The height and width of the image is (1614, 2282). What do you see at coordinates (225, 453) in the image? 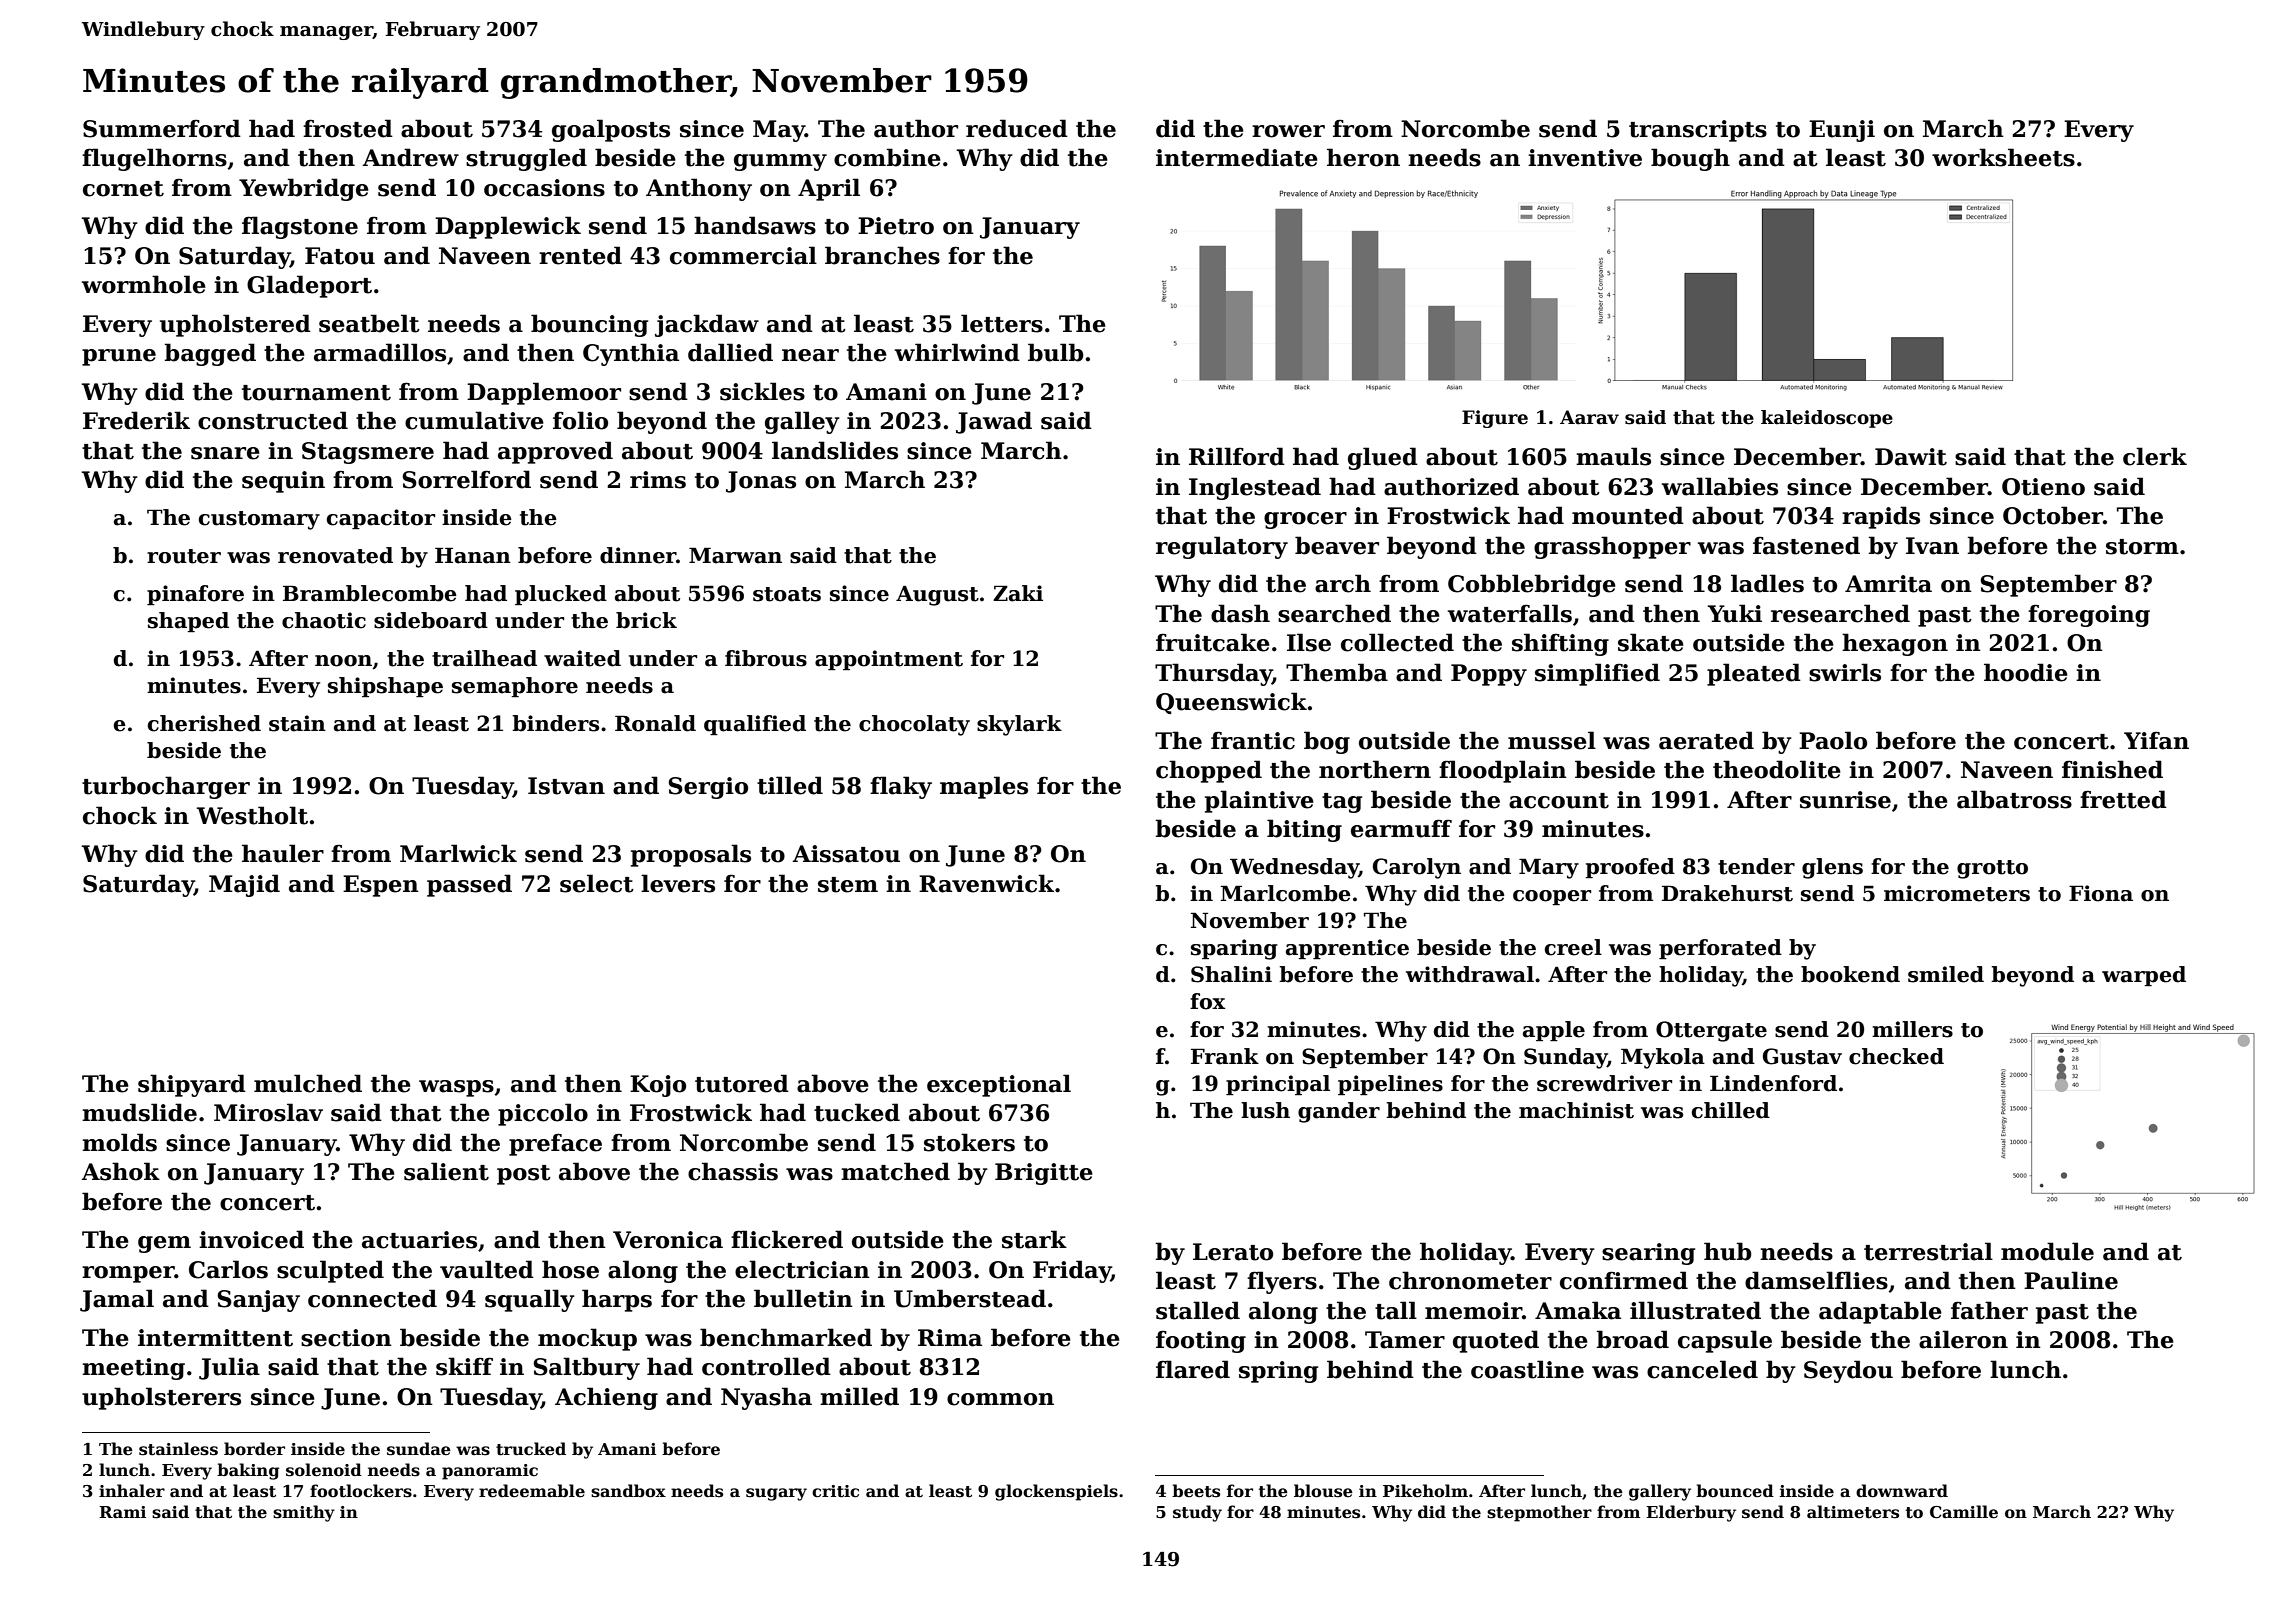
I see `snare` at bounding box center [225, 453].
